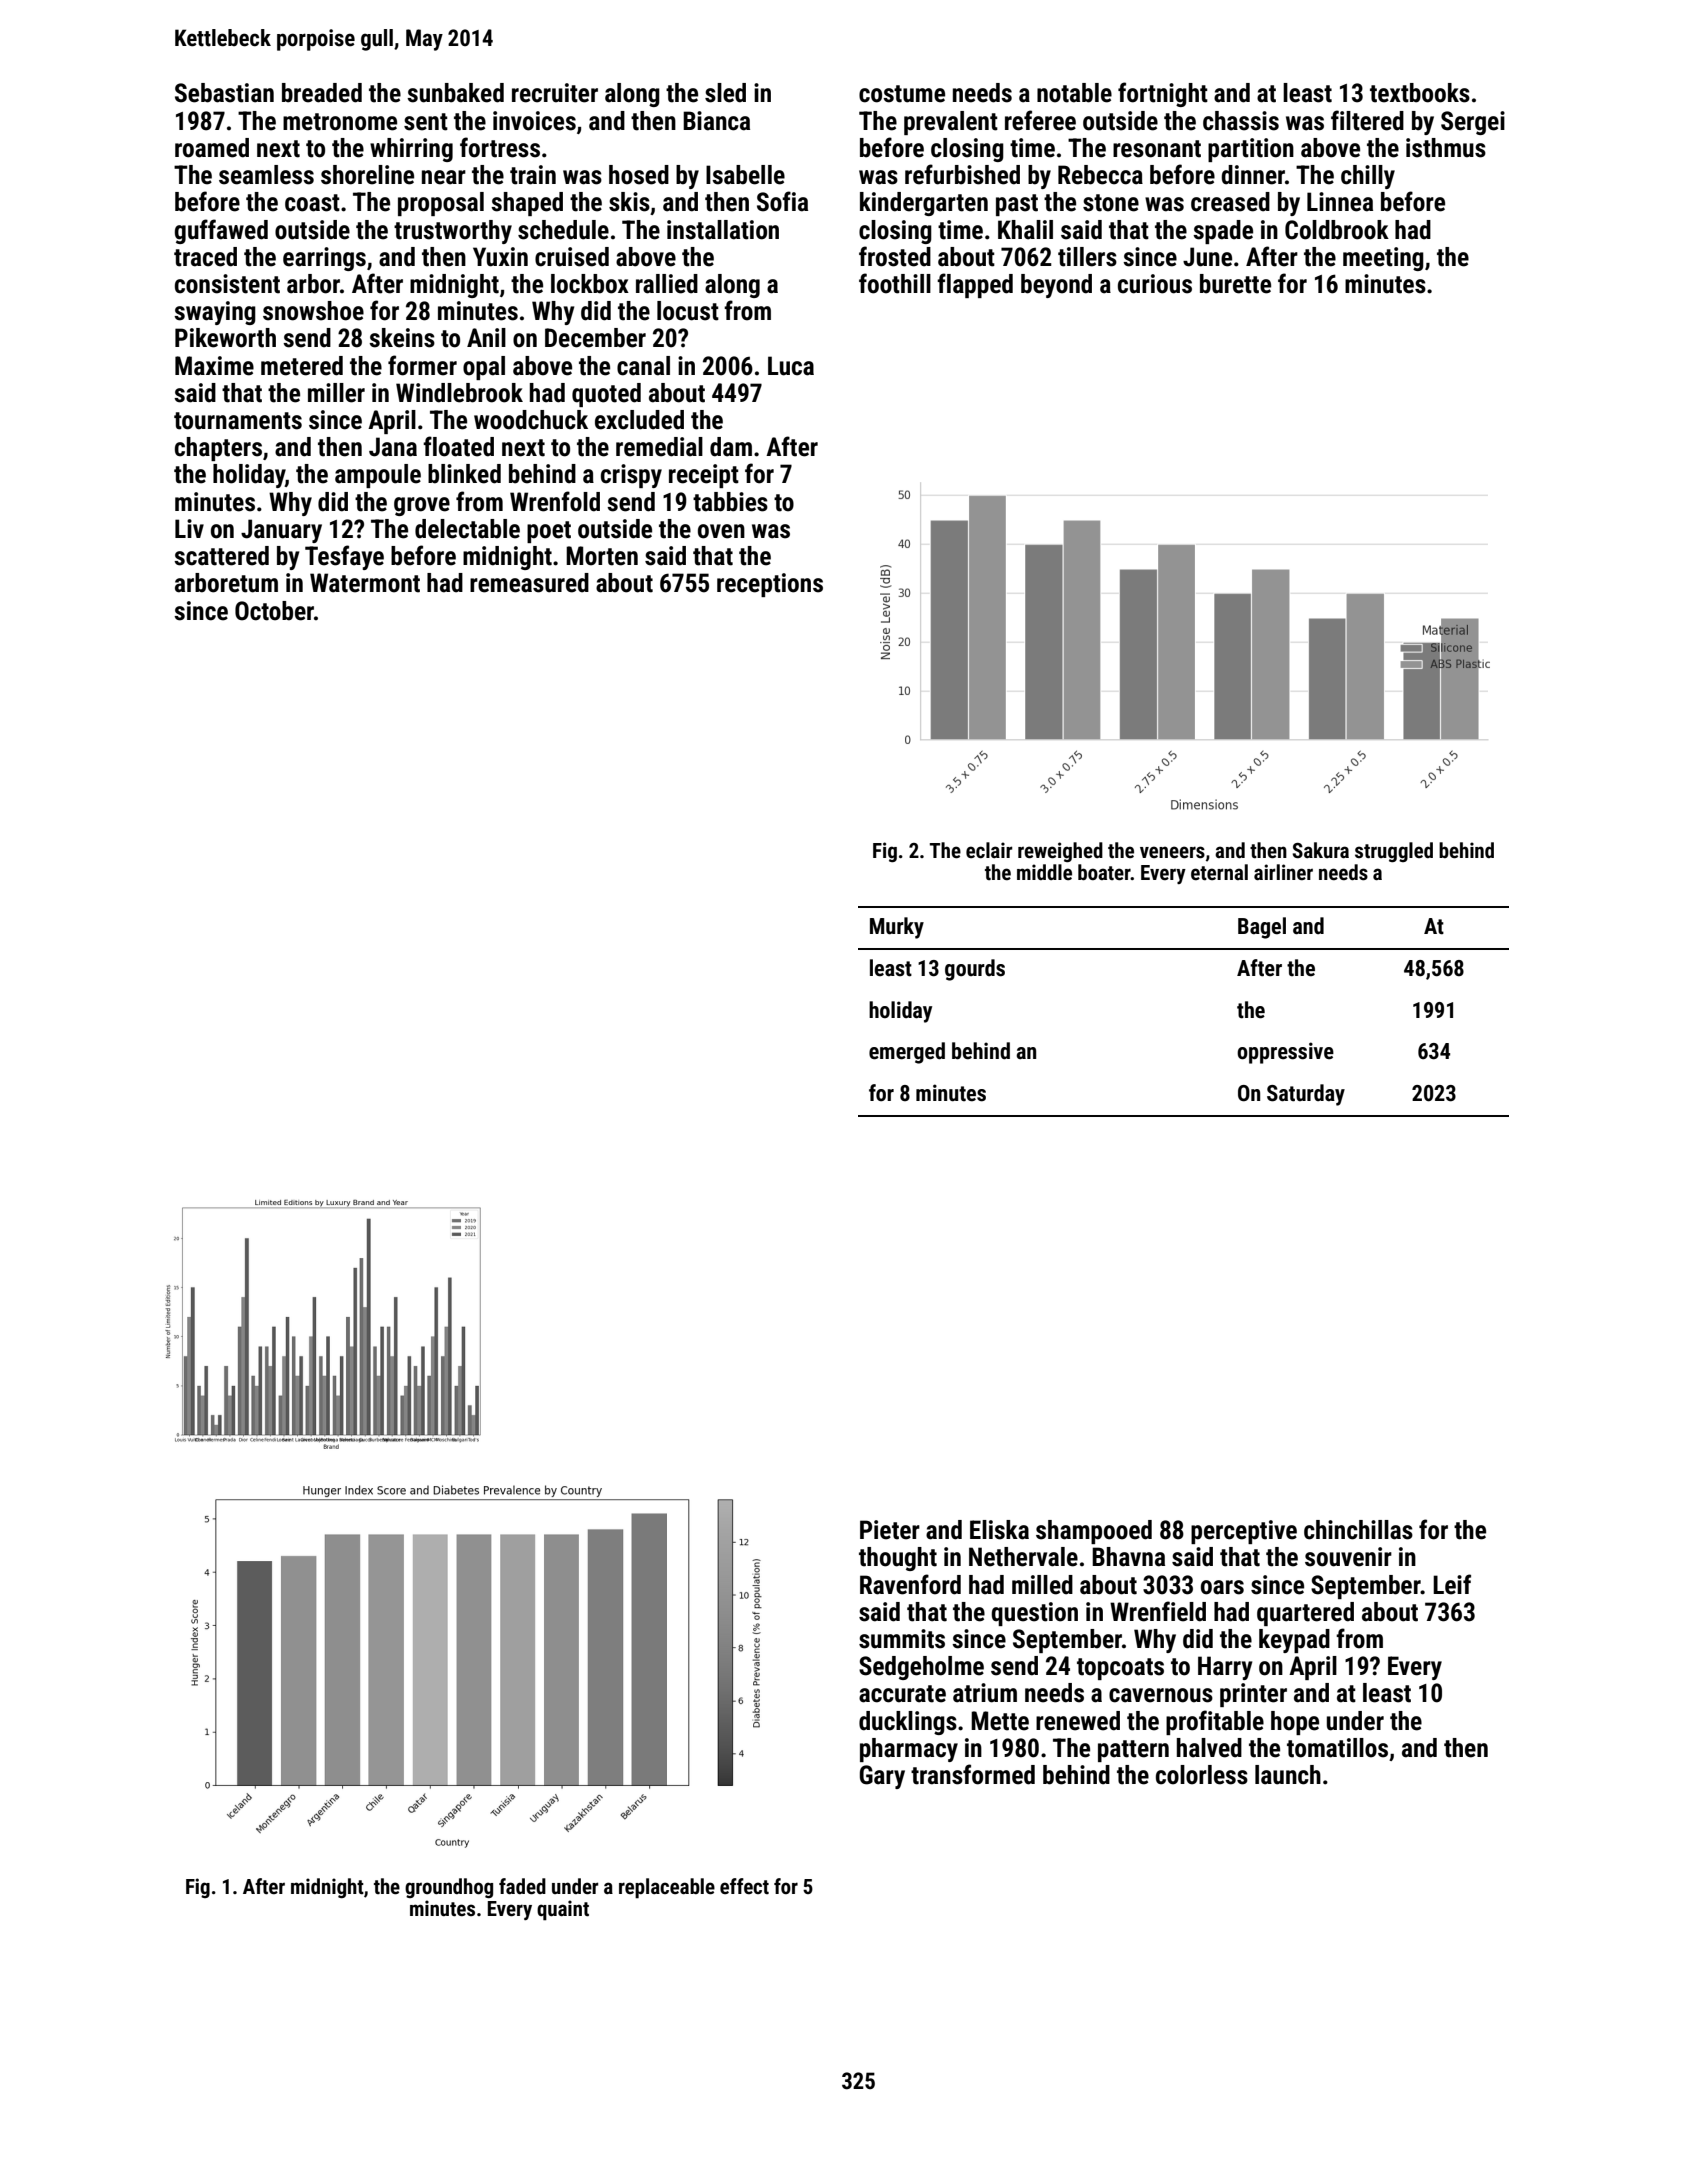  What do you see at coordinates (449, 1888) in the screenshot?
I see `groundhog` at bounding box center [449, 1888].
